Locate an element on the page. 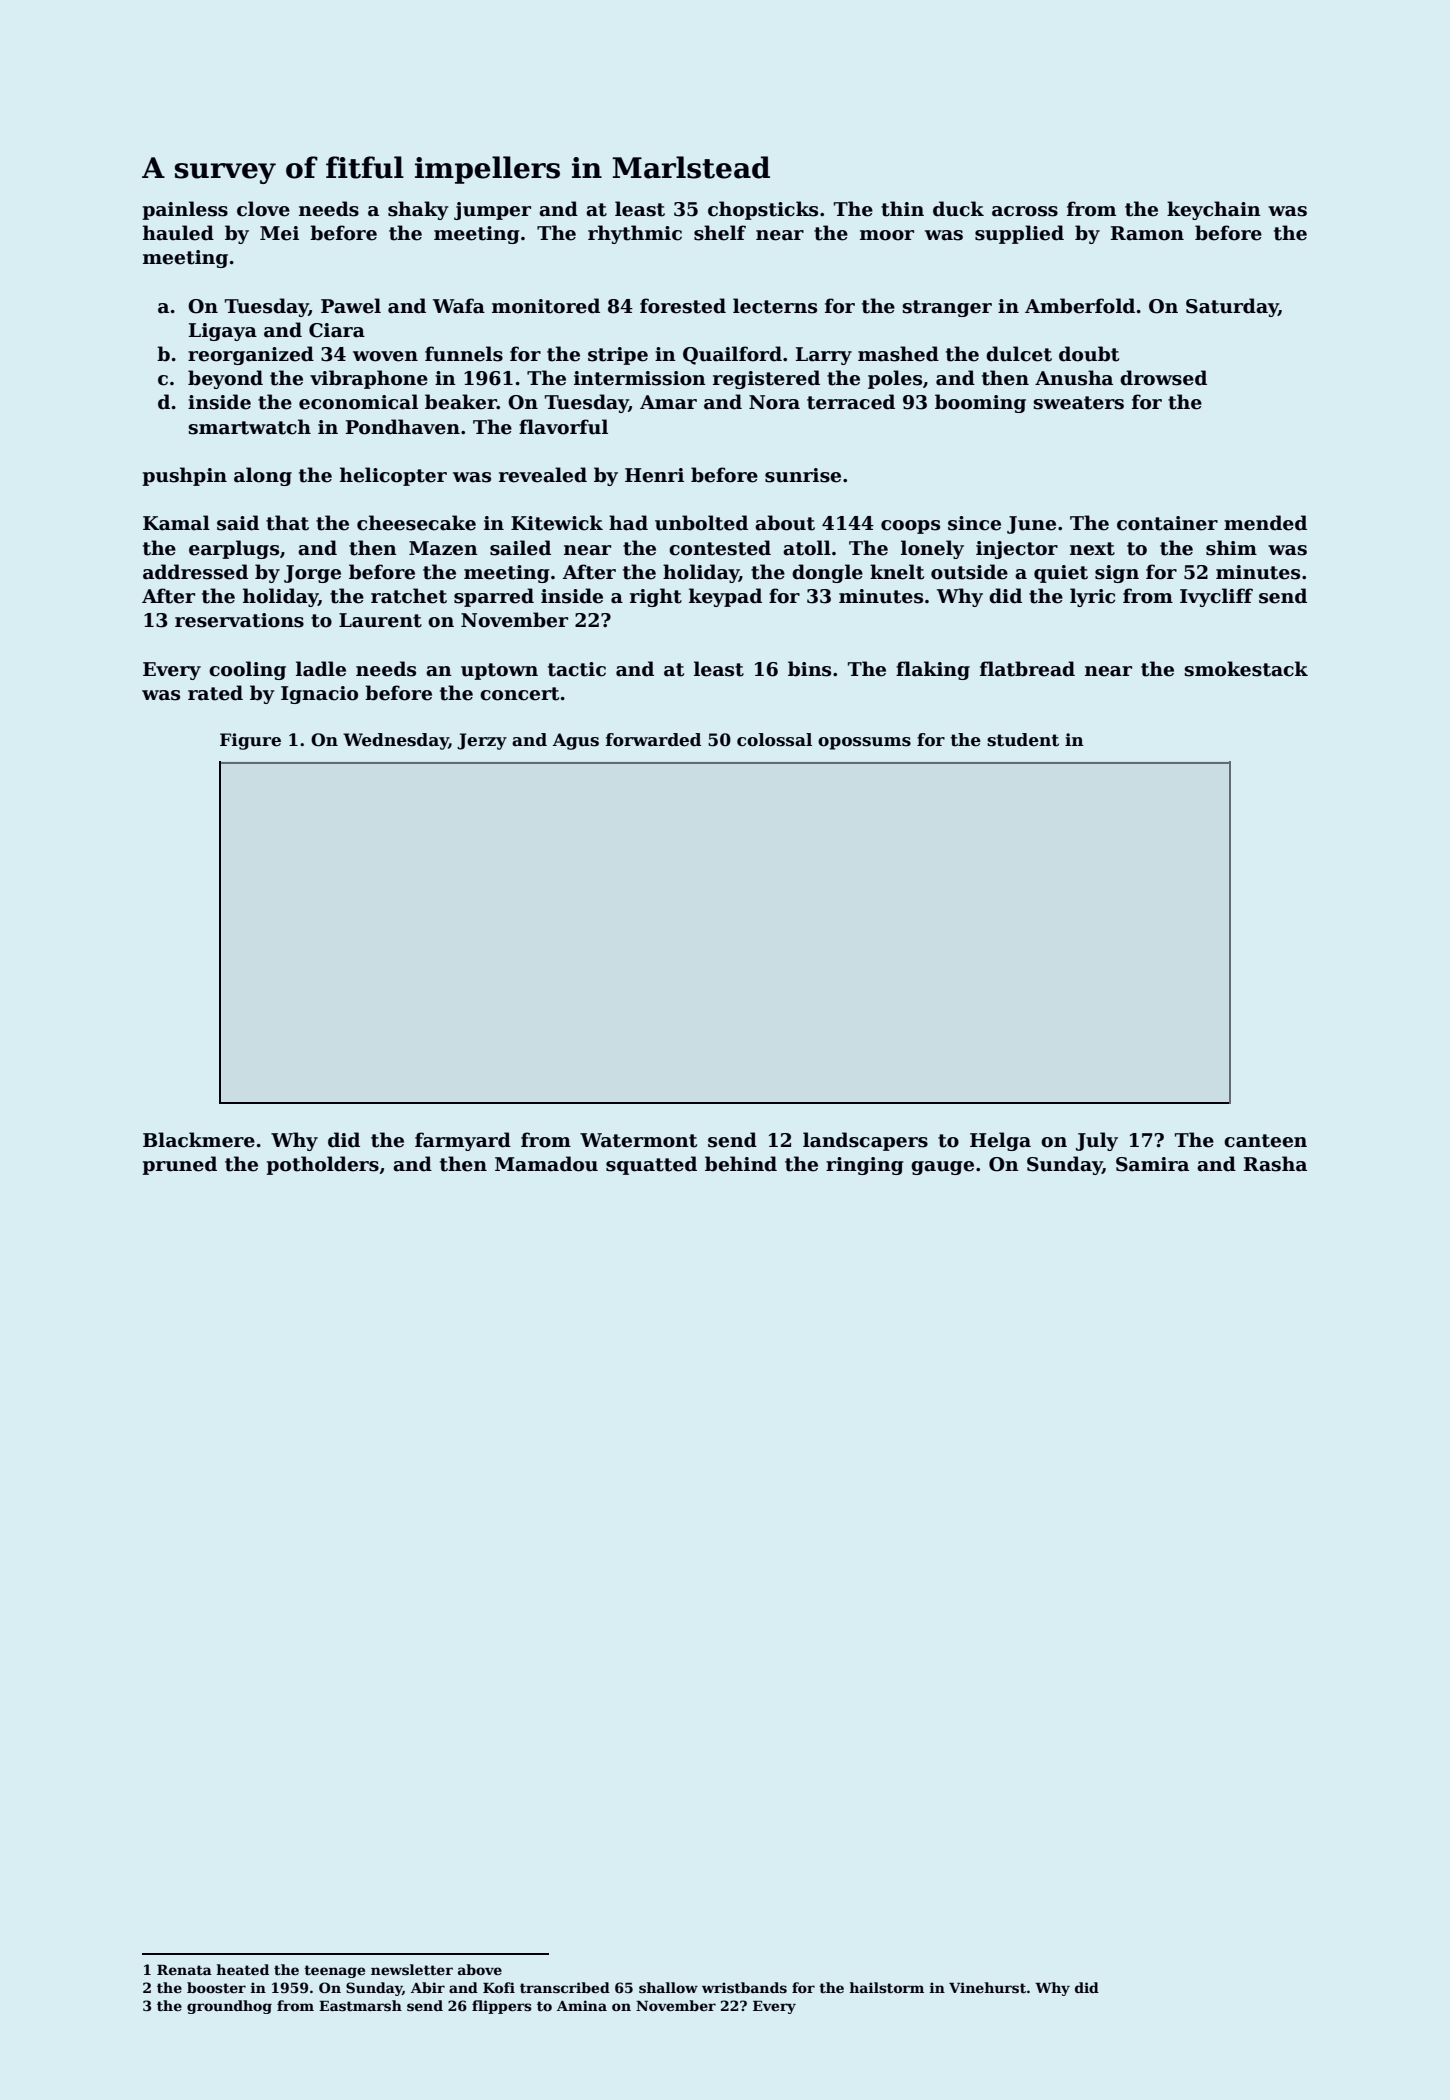 The image size is (1450, 2100). smokestack is located at coordinates (1246, 669).
